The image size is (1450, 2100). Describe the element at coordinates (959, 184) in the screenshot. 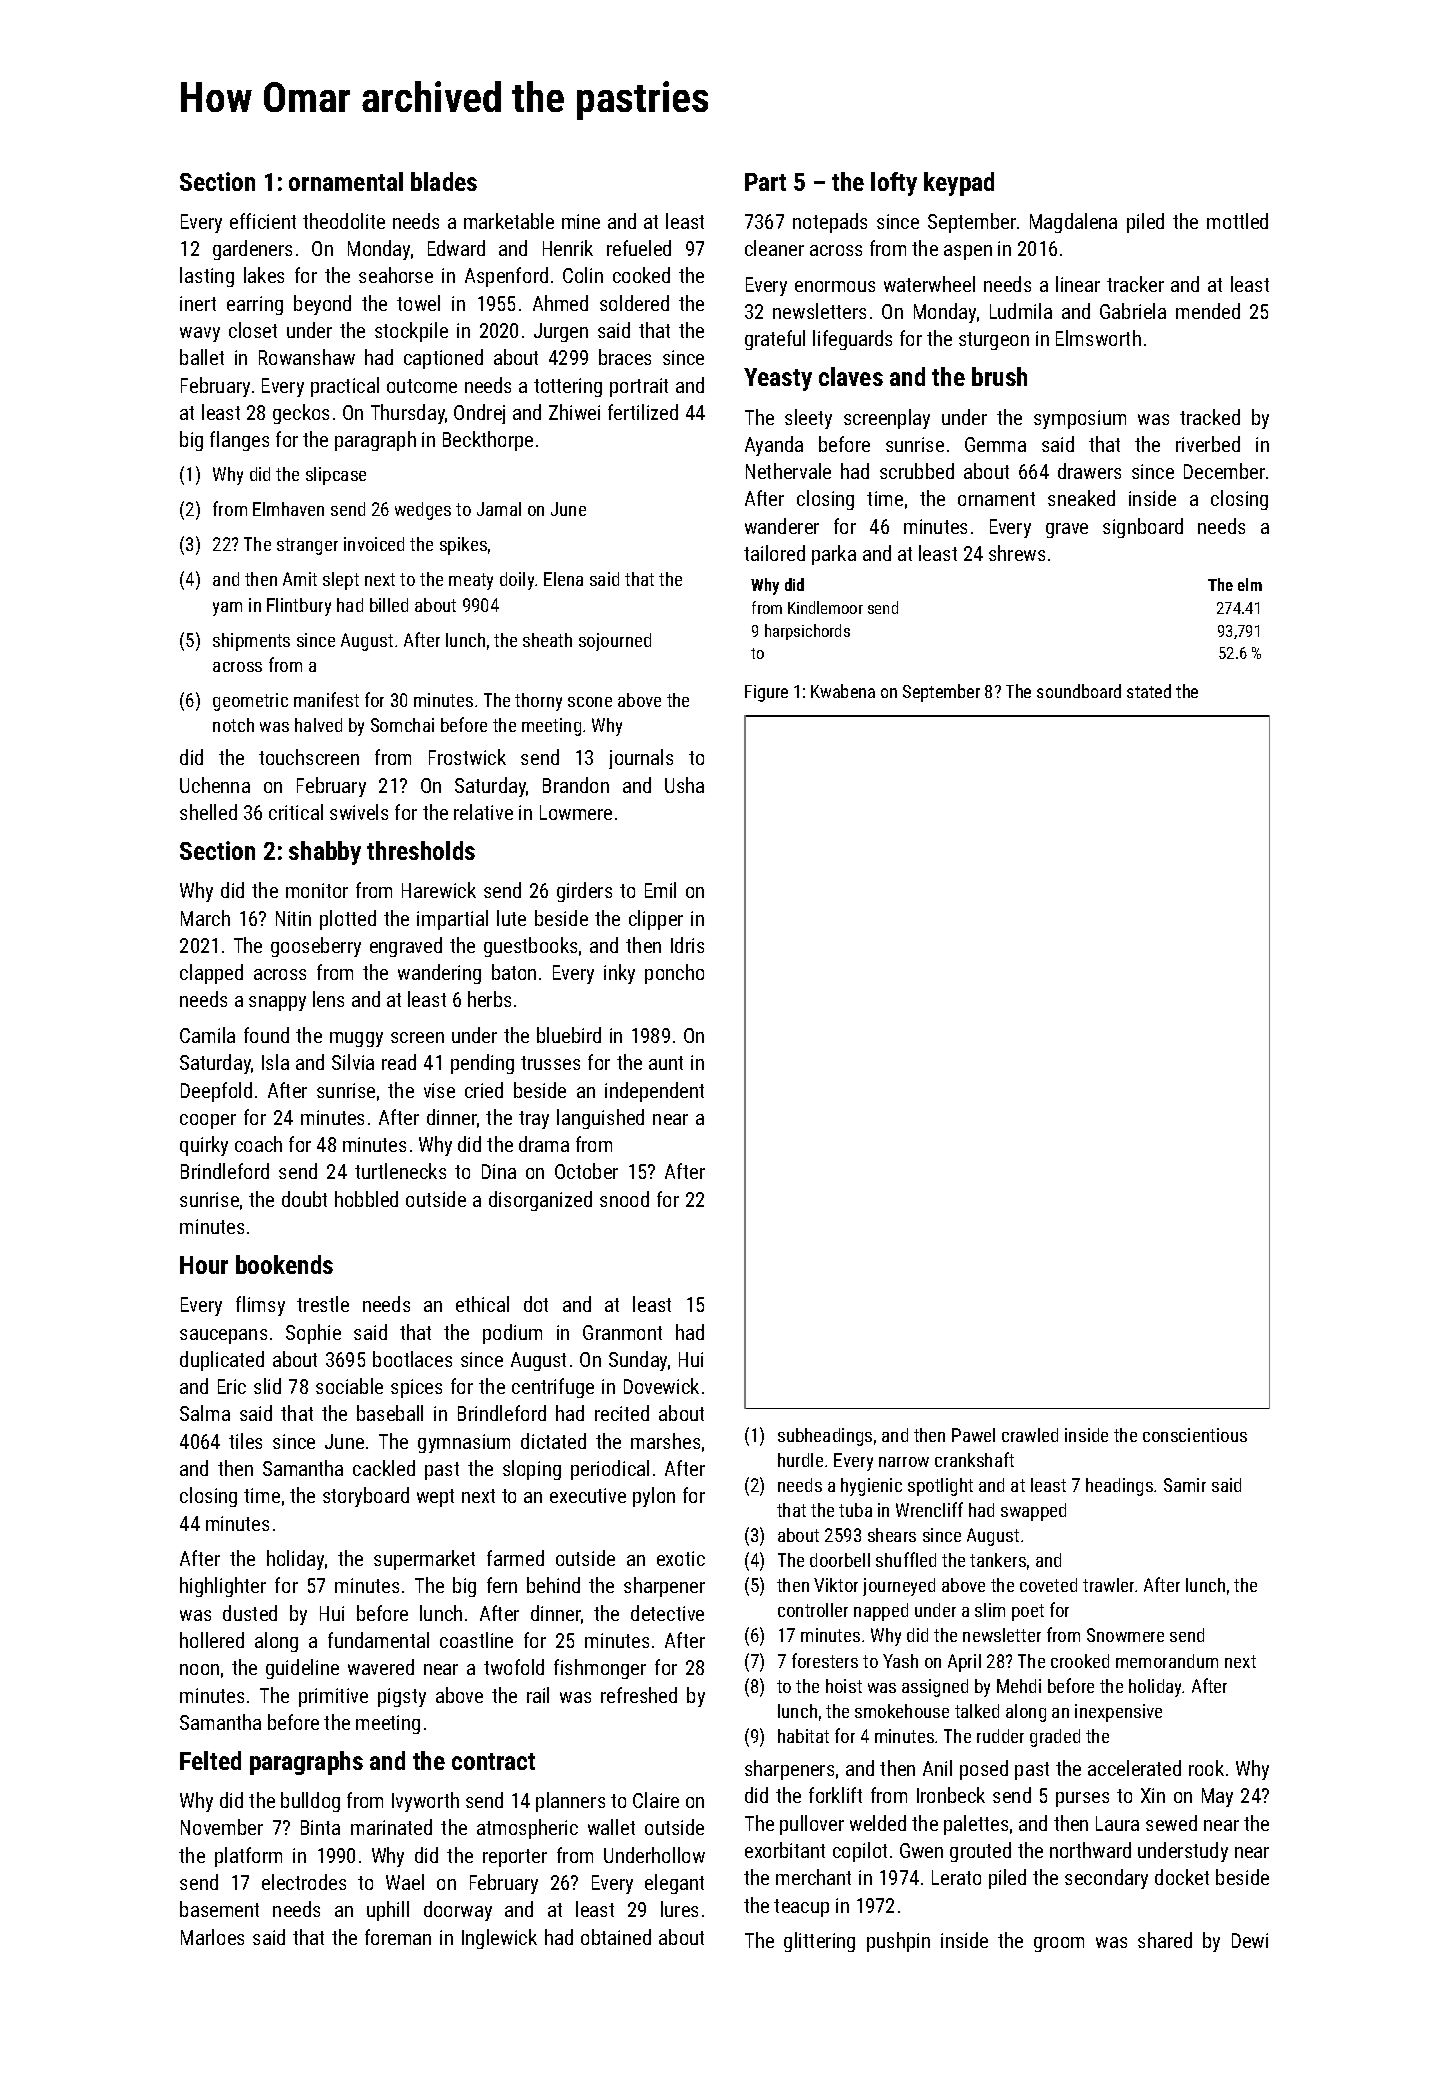

I see `keypad` at that location.
